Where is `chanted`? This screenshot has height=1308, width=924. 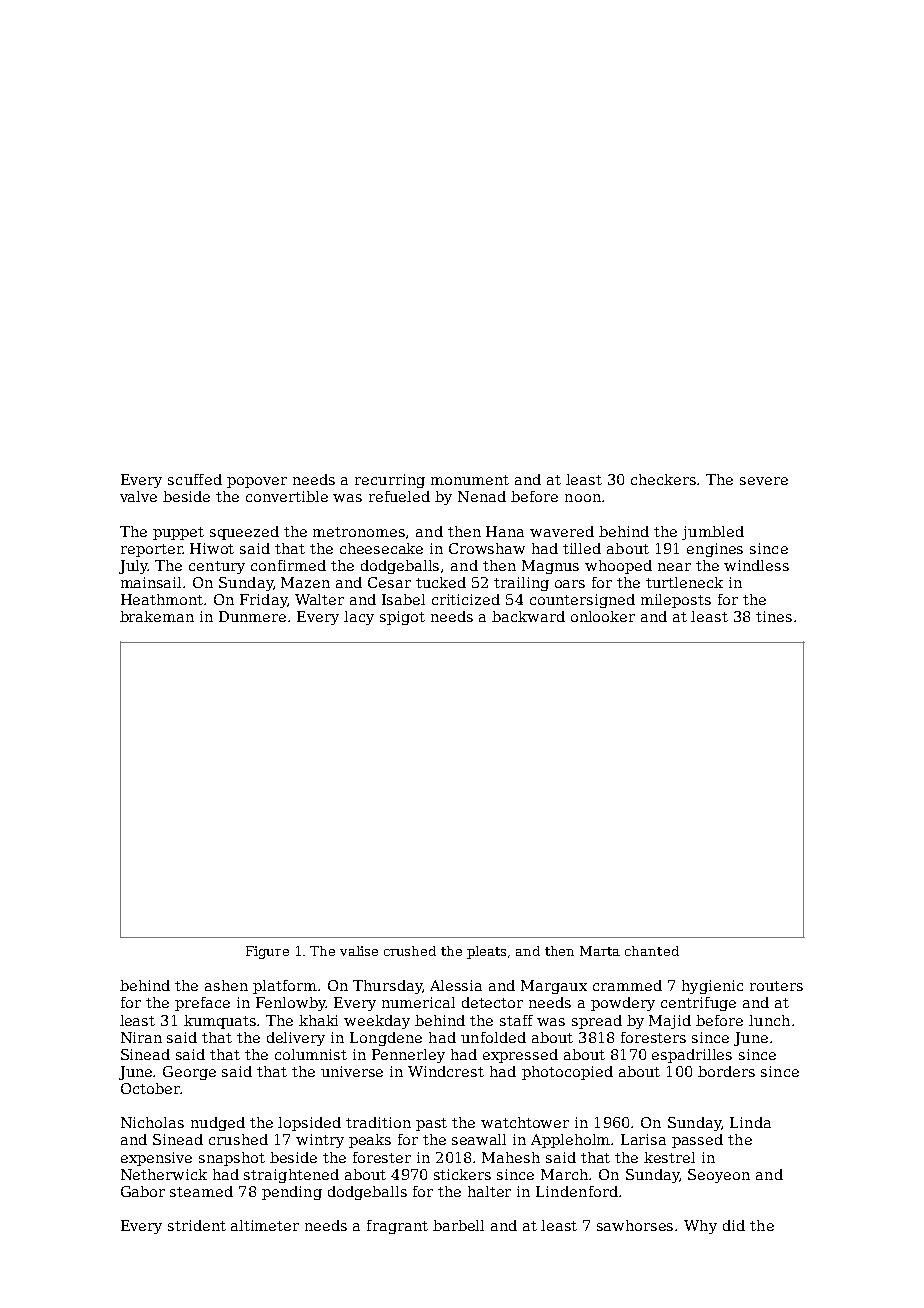 chanted is located at coordinates (652, 951).
